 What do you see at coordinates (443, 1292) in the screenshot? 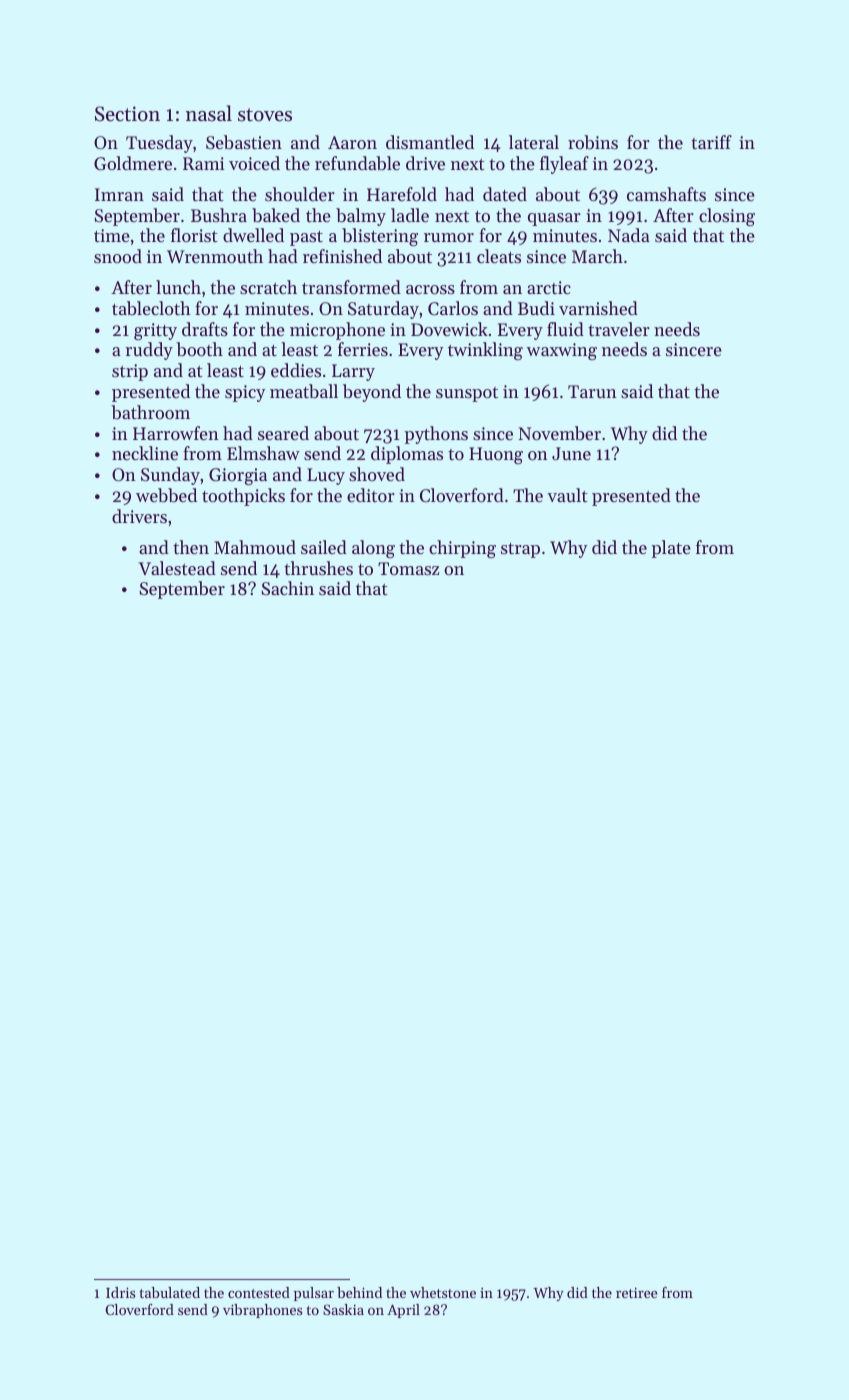
I see `whetstone` at bounding box center [443, 1292].
